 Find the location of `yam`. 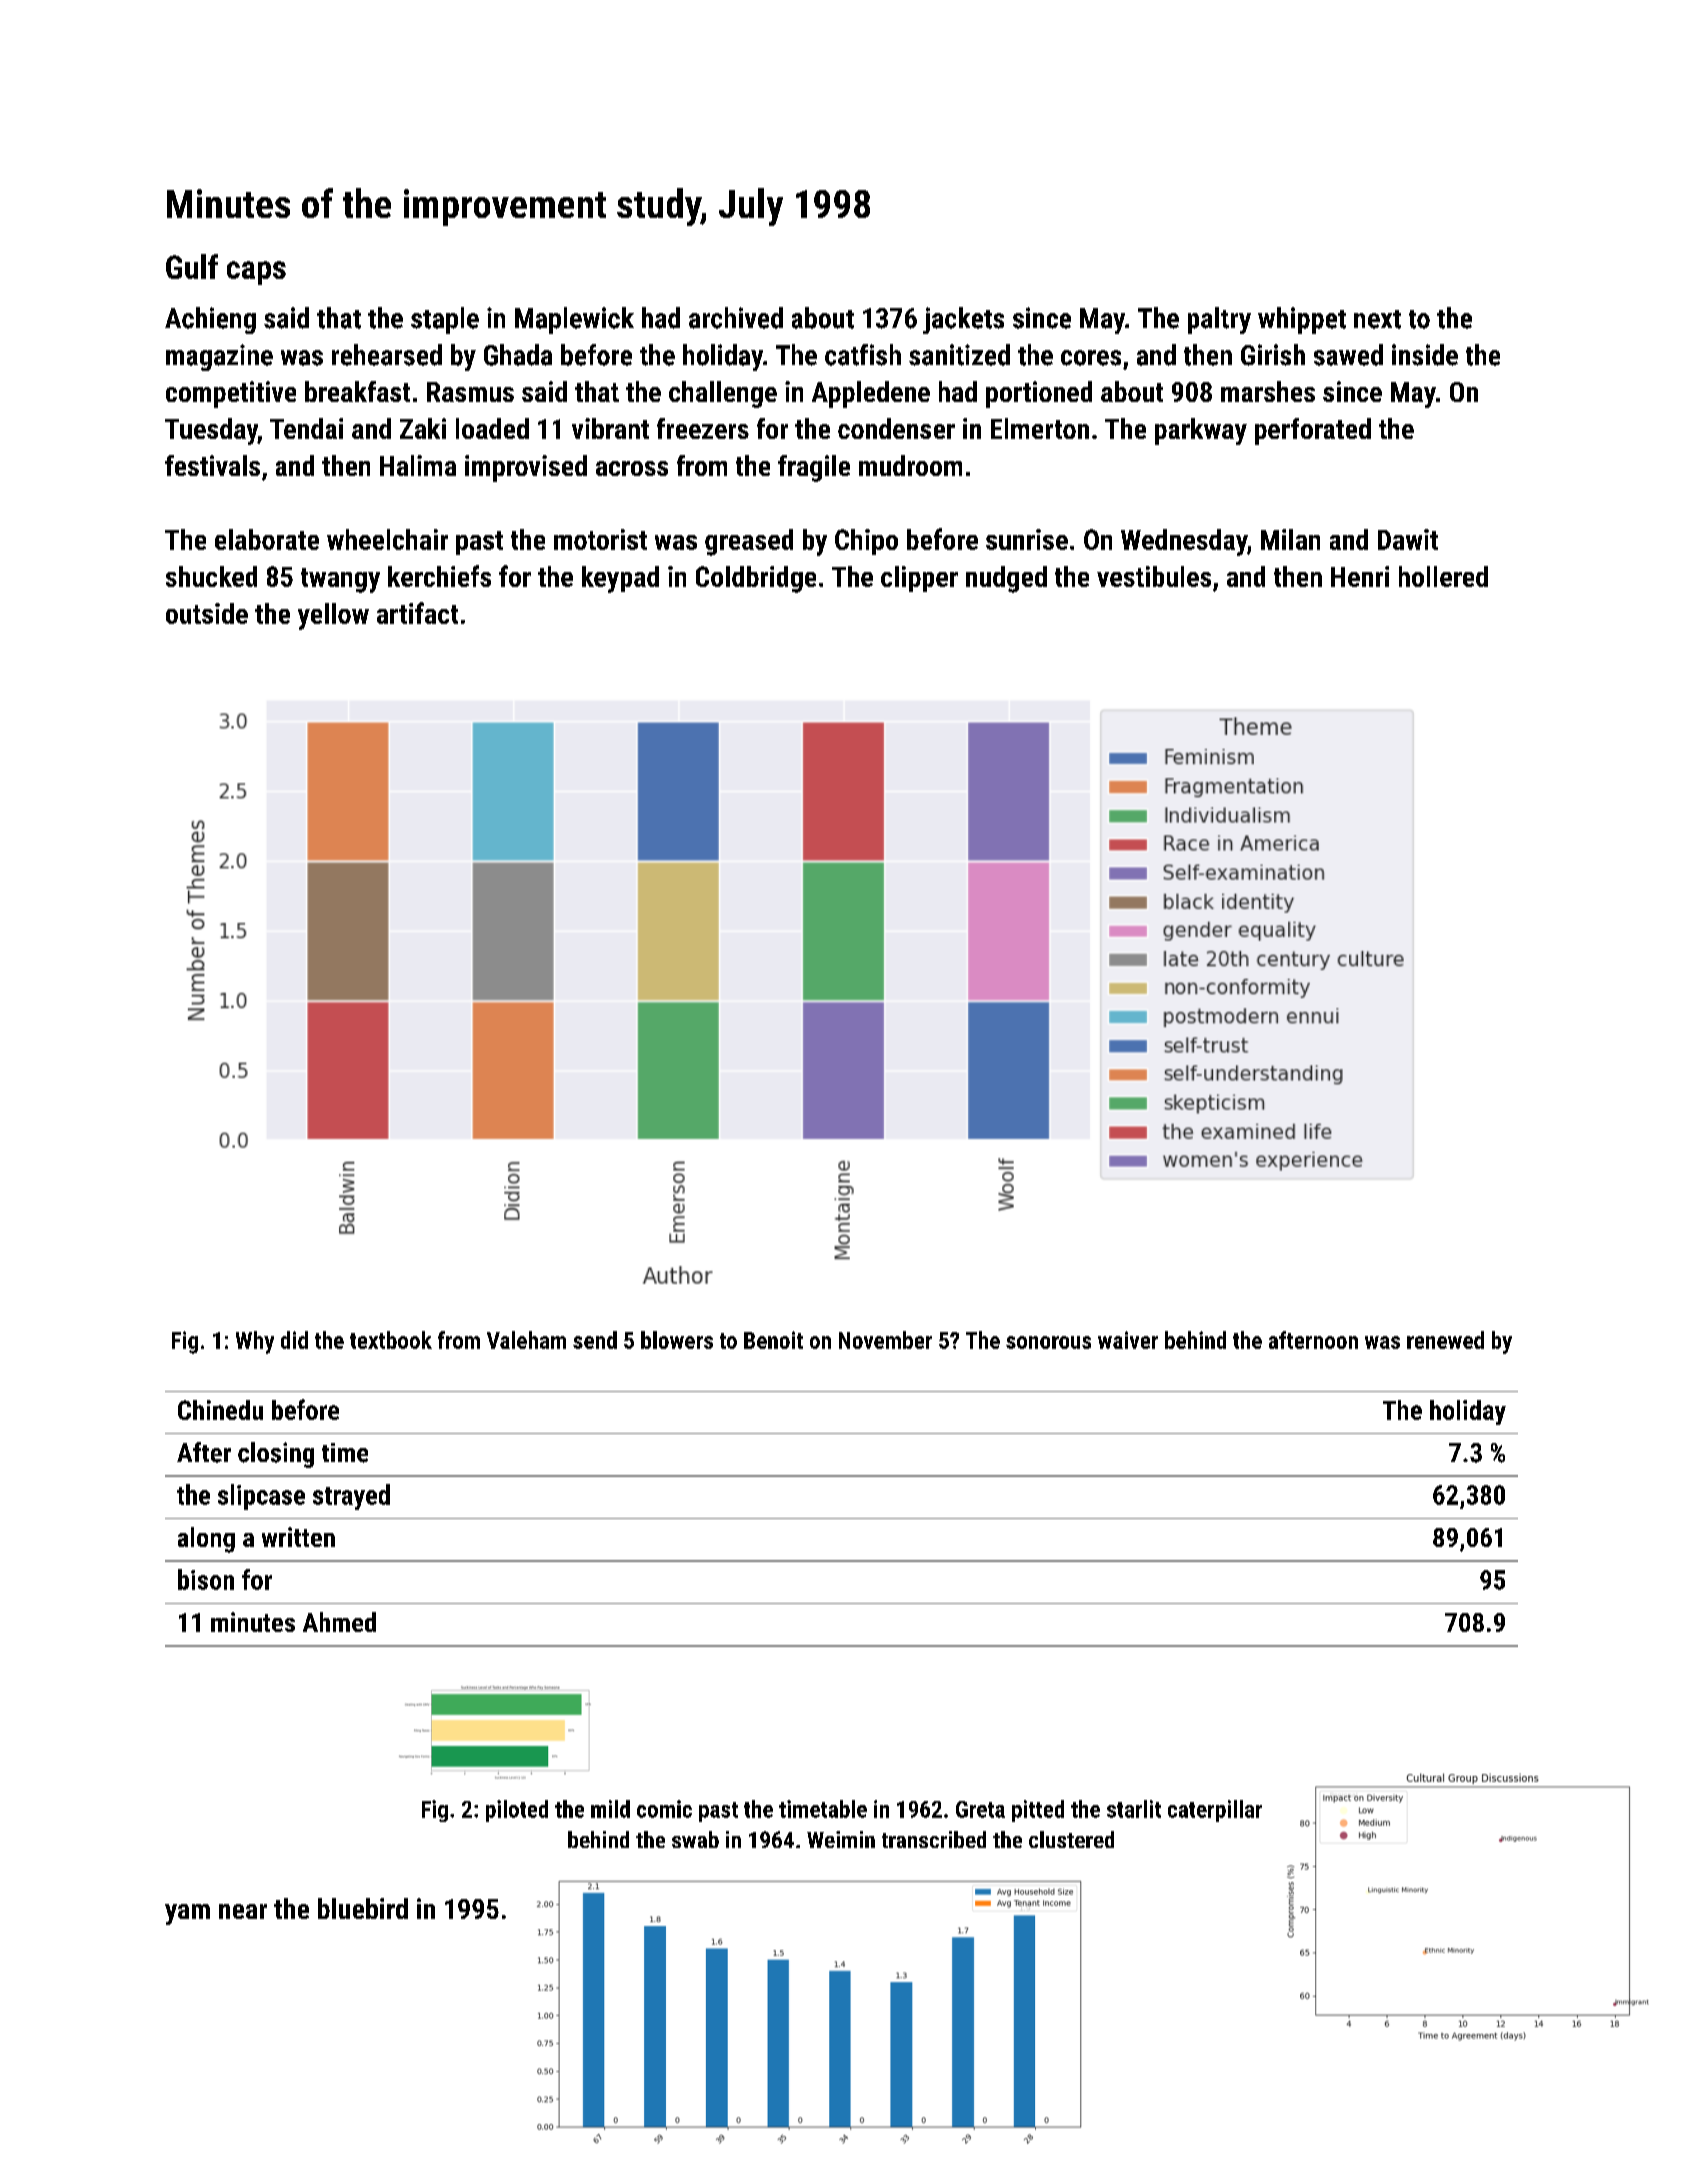

yam is located at coordinates (187, 1914).
